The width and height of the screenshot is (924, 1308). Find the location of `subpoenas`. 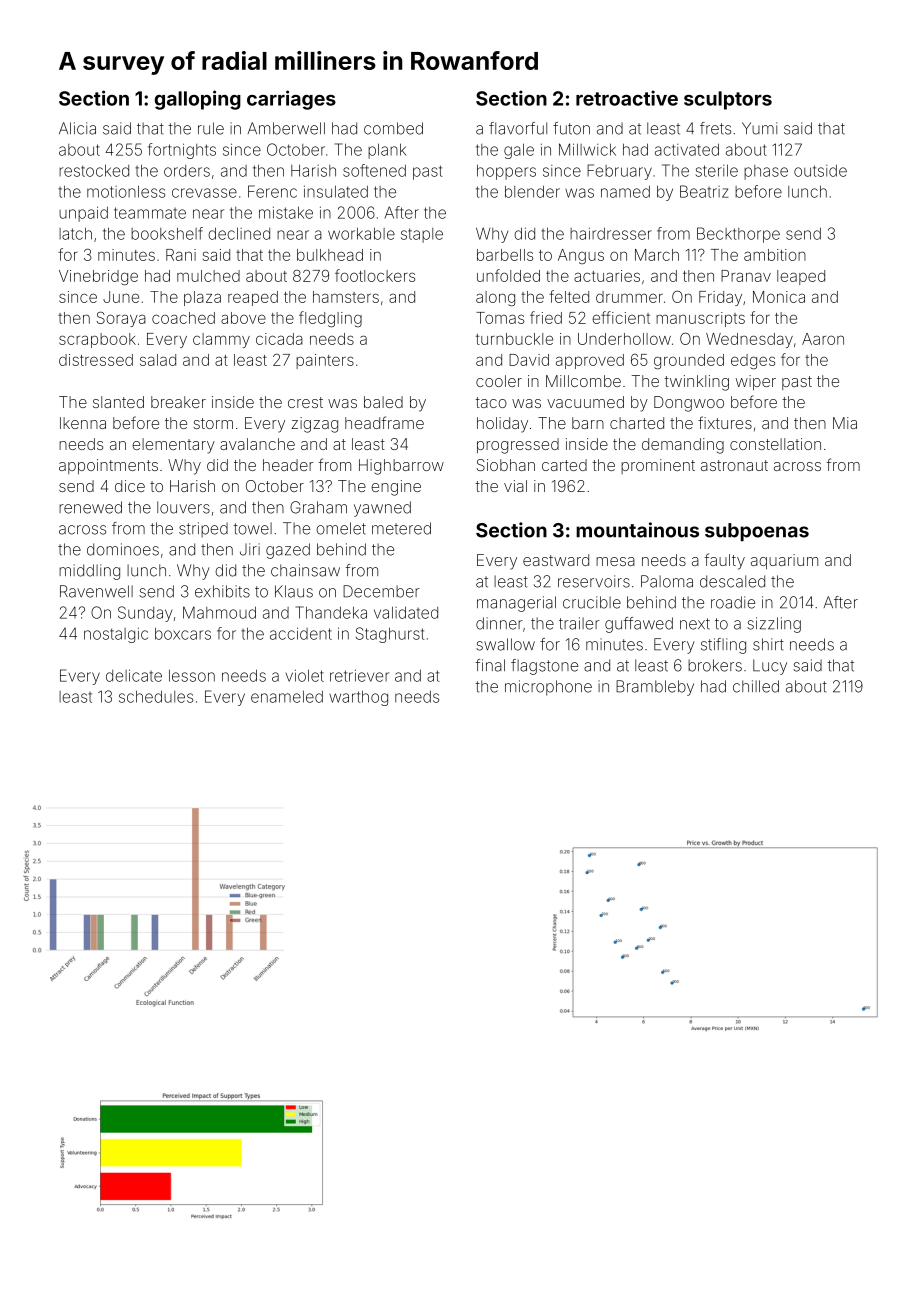

subpoenas is located at coordinates (757, 532).
